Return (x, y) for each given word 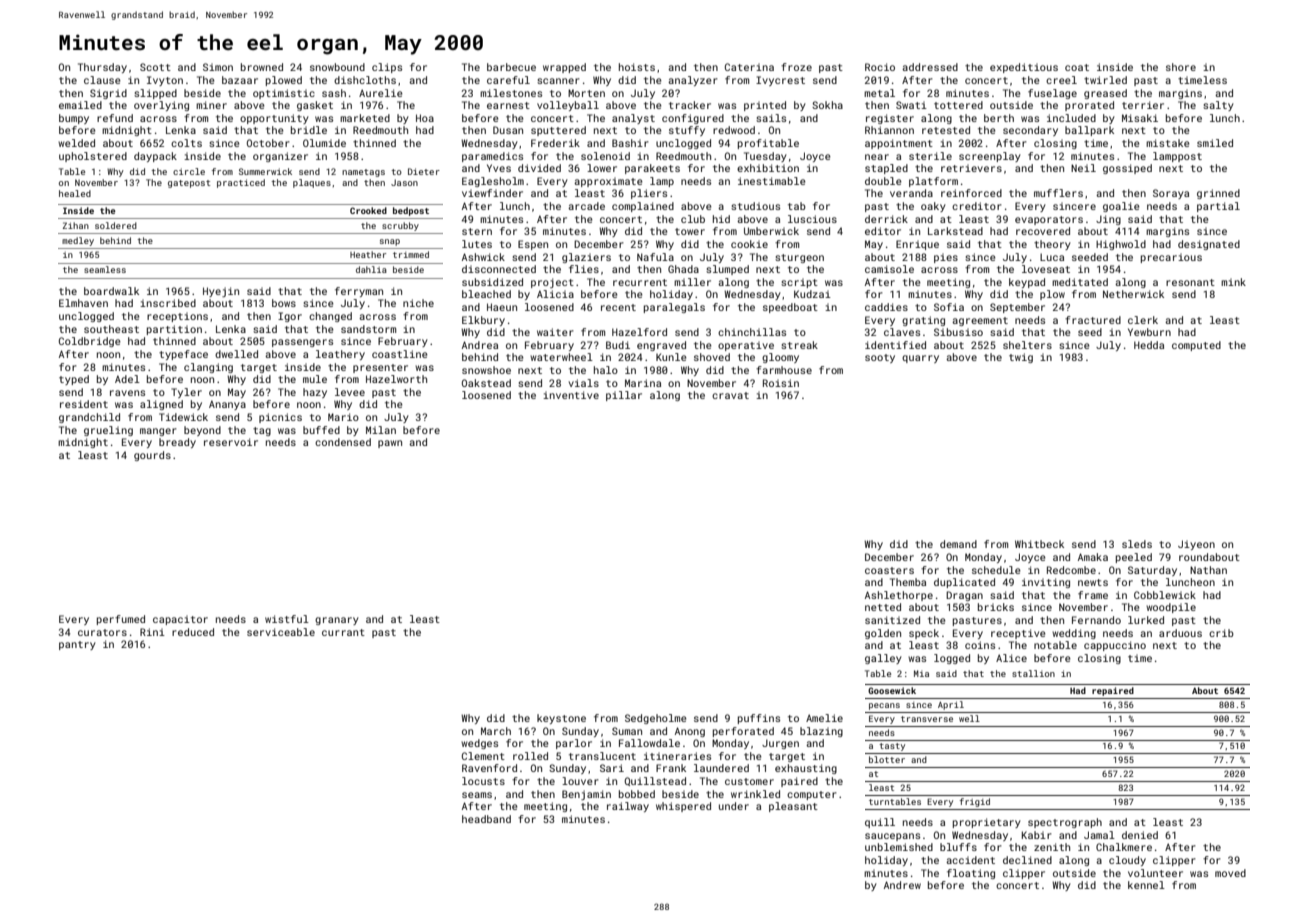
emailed (80, 105)
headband (486, 819)
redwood (734, 130)
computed (1196, 346)
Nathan (1208, 570)
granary (337, 621)
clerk (1143, 320)
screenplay (990, 157)
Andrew (902, 885)
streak (799, 345)
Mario (343, 417)
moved (1230, 873)
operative (746, 346)
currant (343, 632)
